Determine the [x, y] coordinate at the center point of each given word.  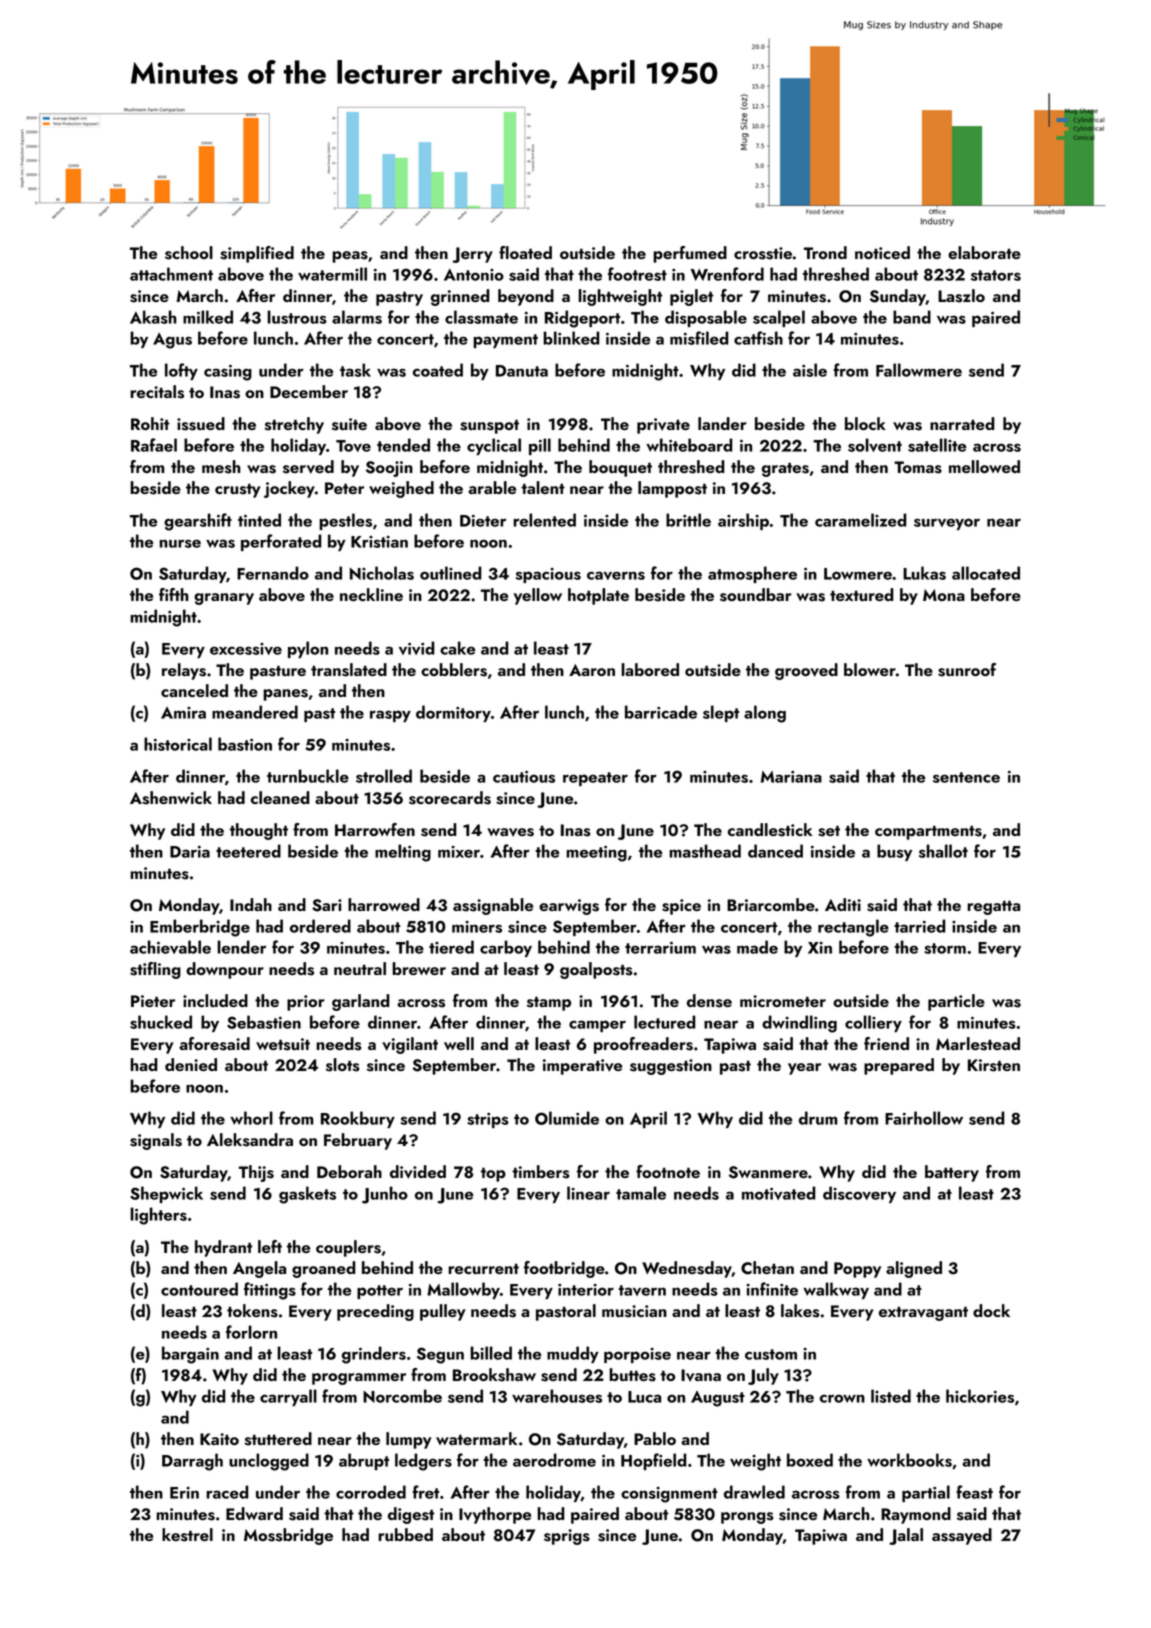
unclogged [269, 1462]
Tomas [918, 467]
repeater [595, 779]
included [215, 1000]
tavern [642, 1290]
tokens [252, 1311]
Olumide [567, 1118]
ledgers [423, 1462]
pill [540, 446]
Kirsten [994, 1065]
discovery [859, 1194]
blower [870, 669]
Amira [183, 713]
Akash [153, 317]
